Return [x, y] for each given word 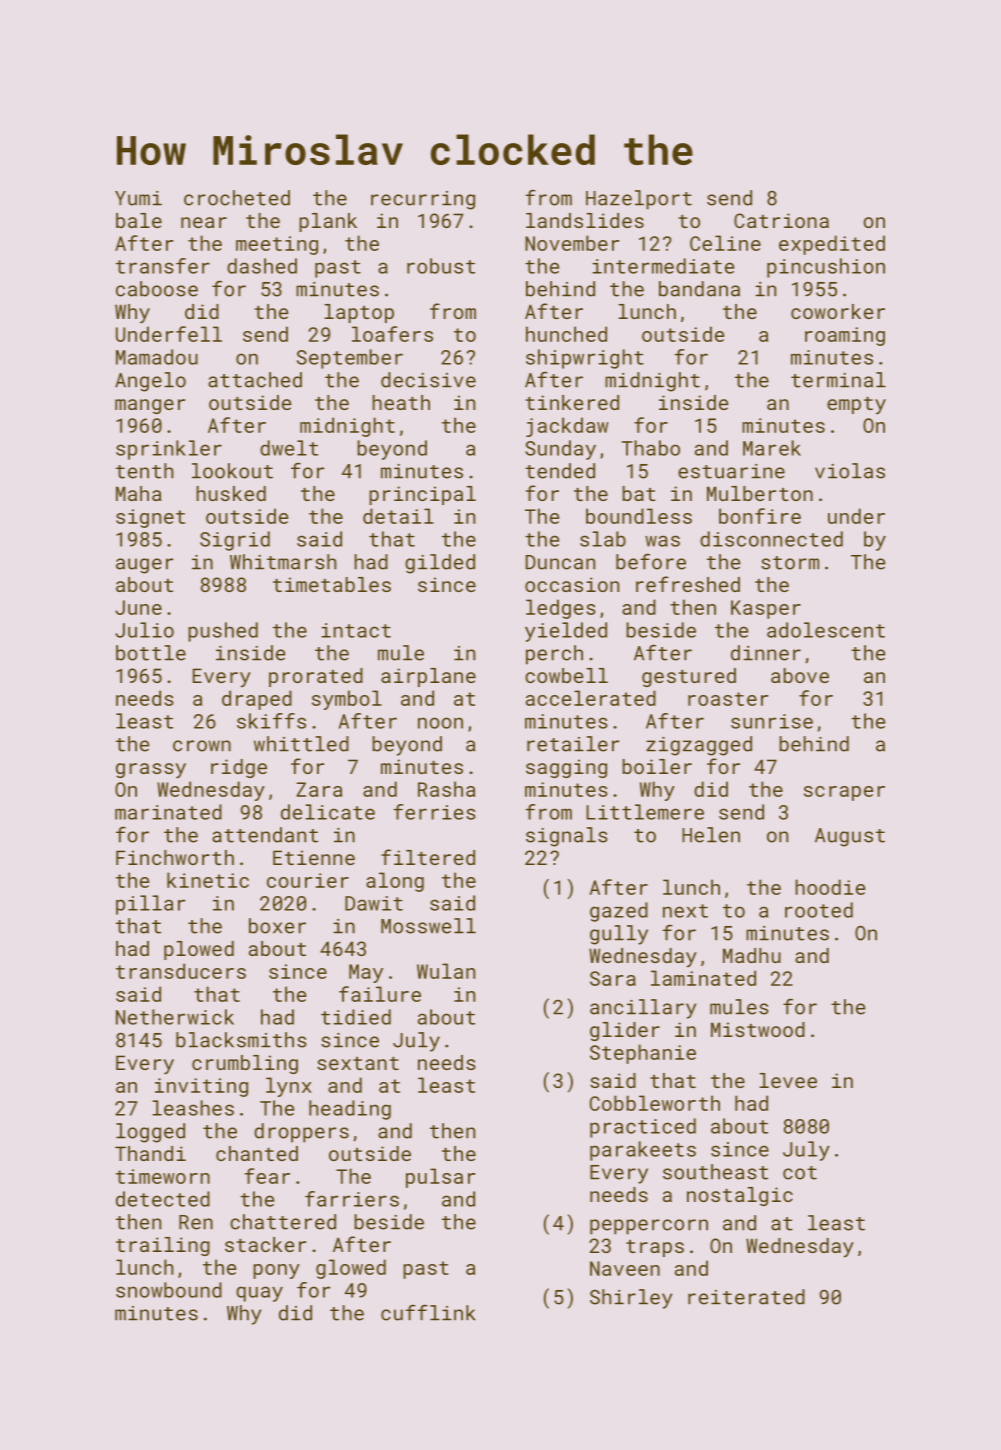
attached [255, 380]
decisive [428, 380]
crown [202, 746]
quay [259, 1294]
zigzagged [699, 746]
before [651, 561]
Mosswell [428, 926]
